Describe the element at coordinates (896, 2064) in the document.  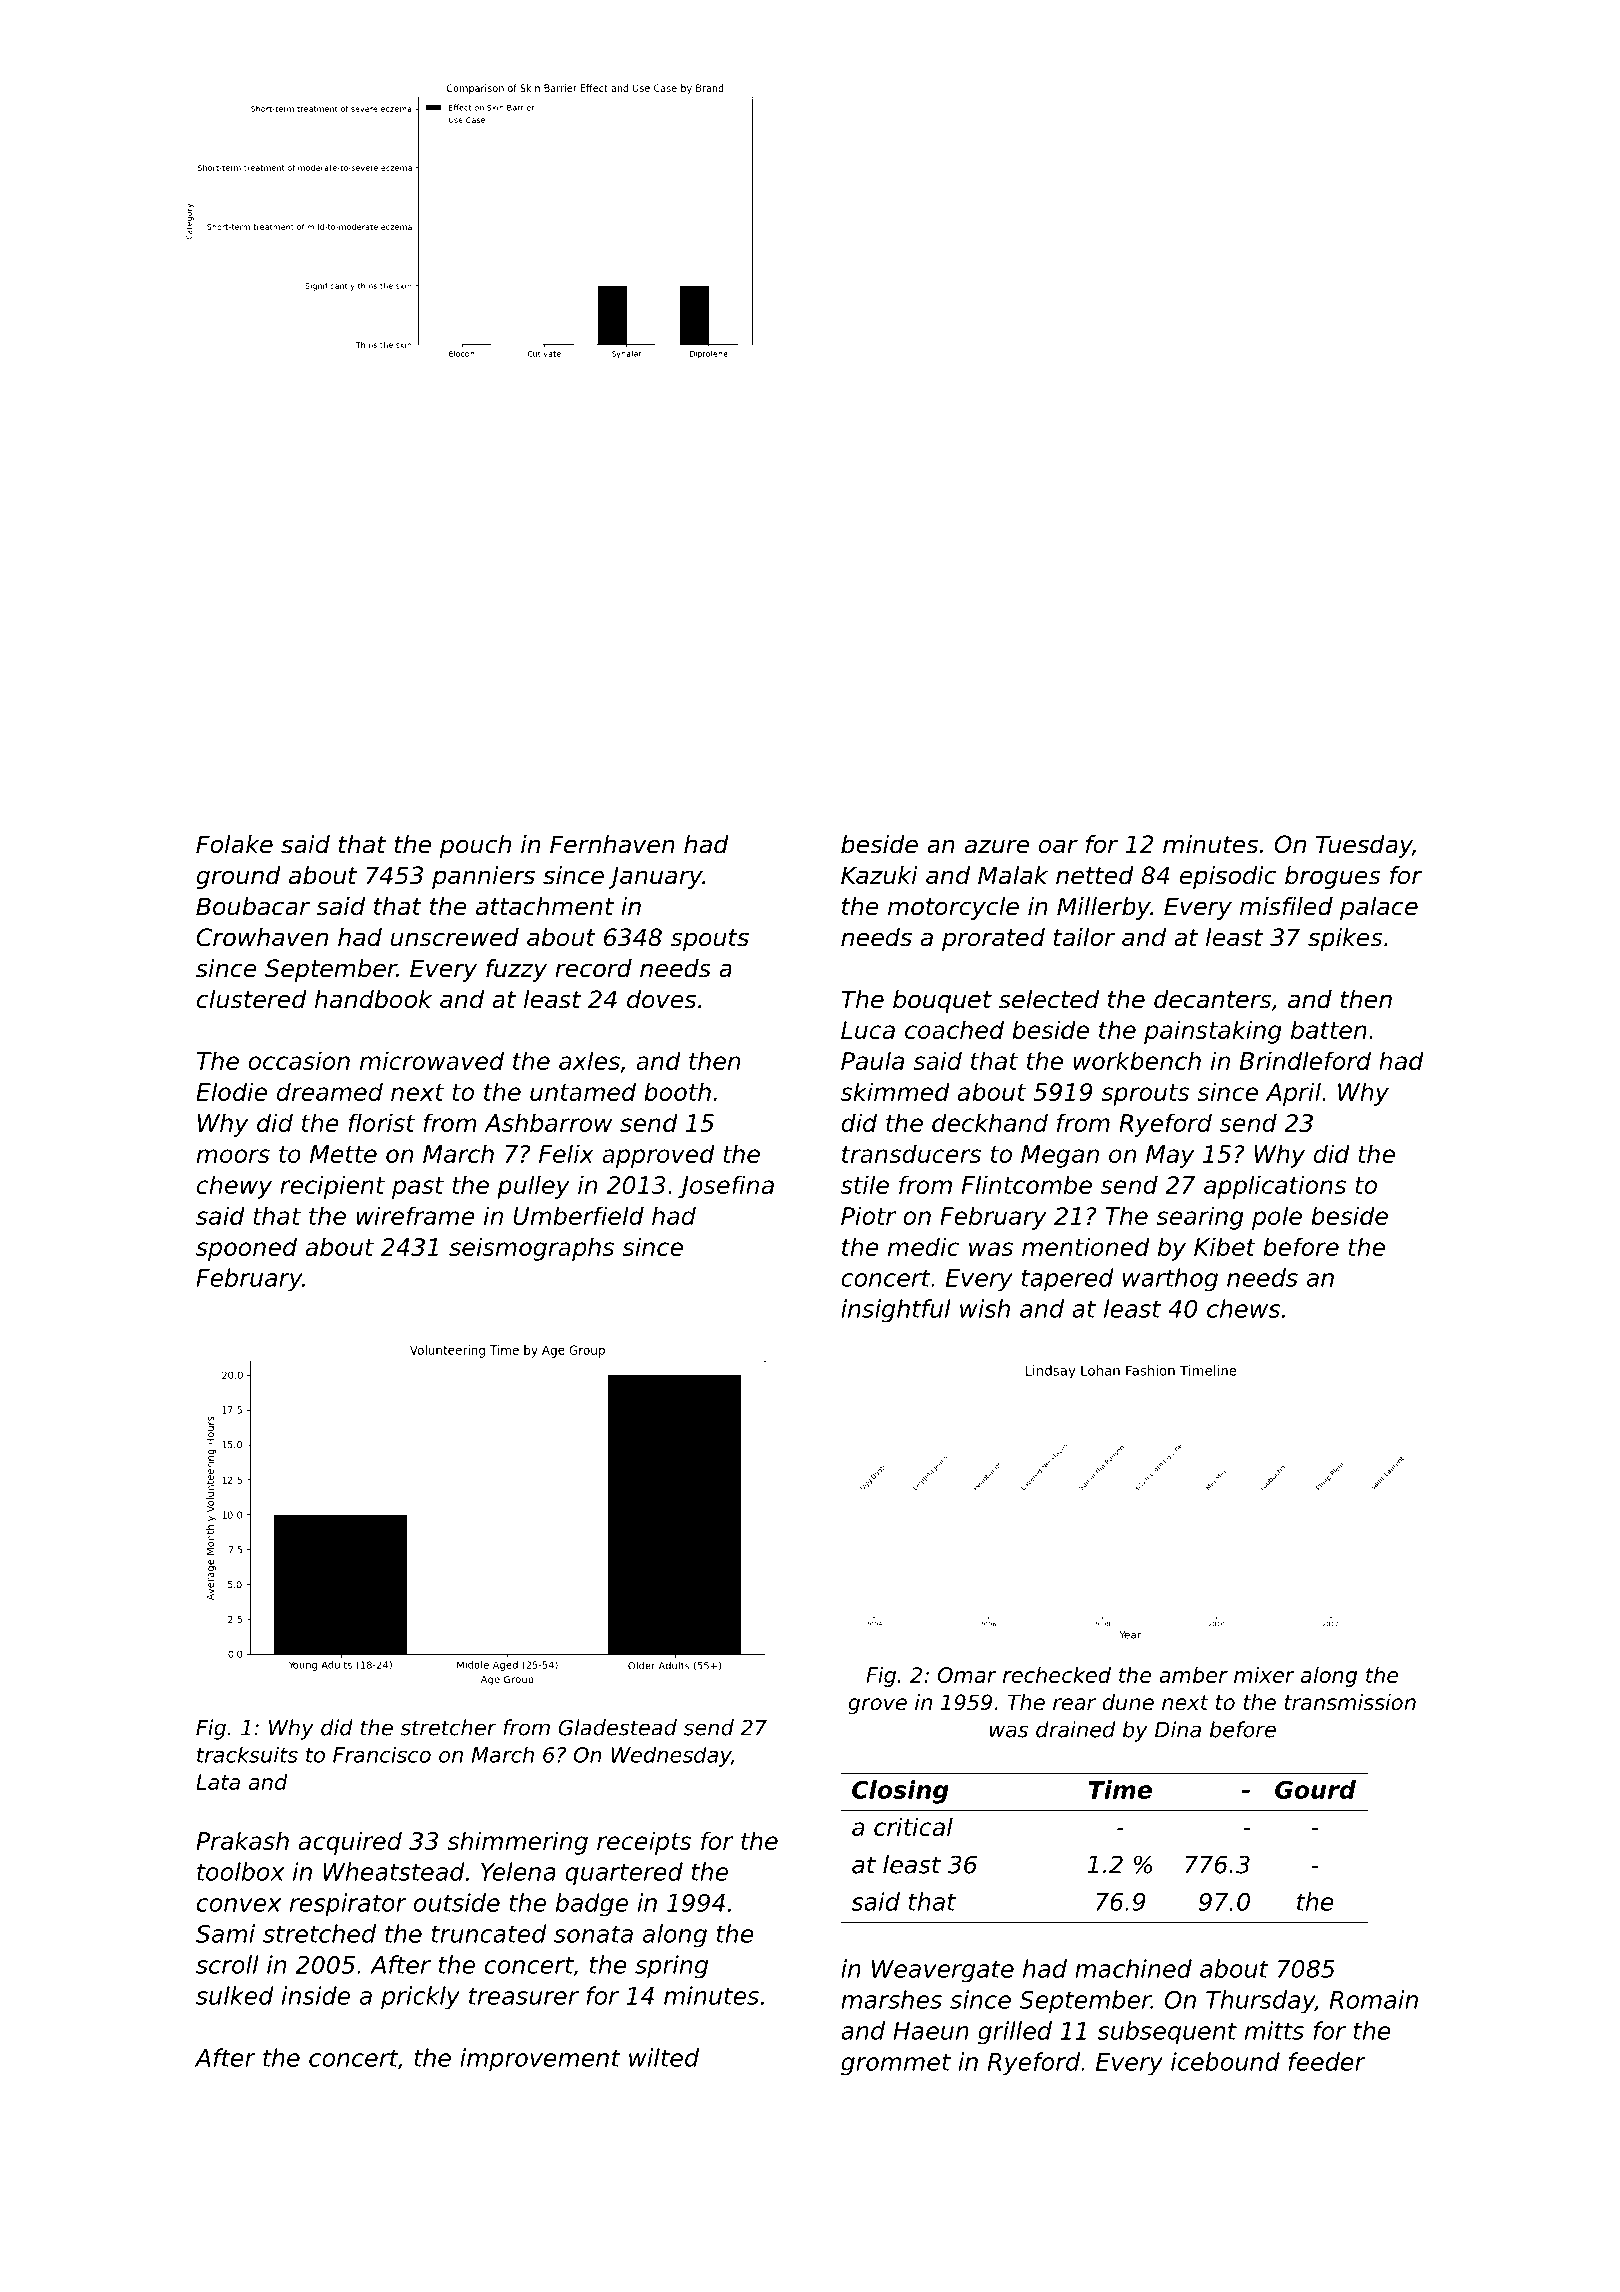
I see `grommet` at that location.
